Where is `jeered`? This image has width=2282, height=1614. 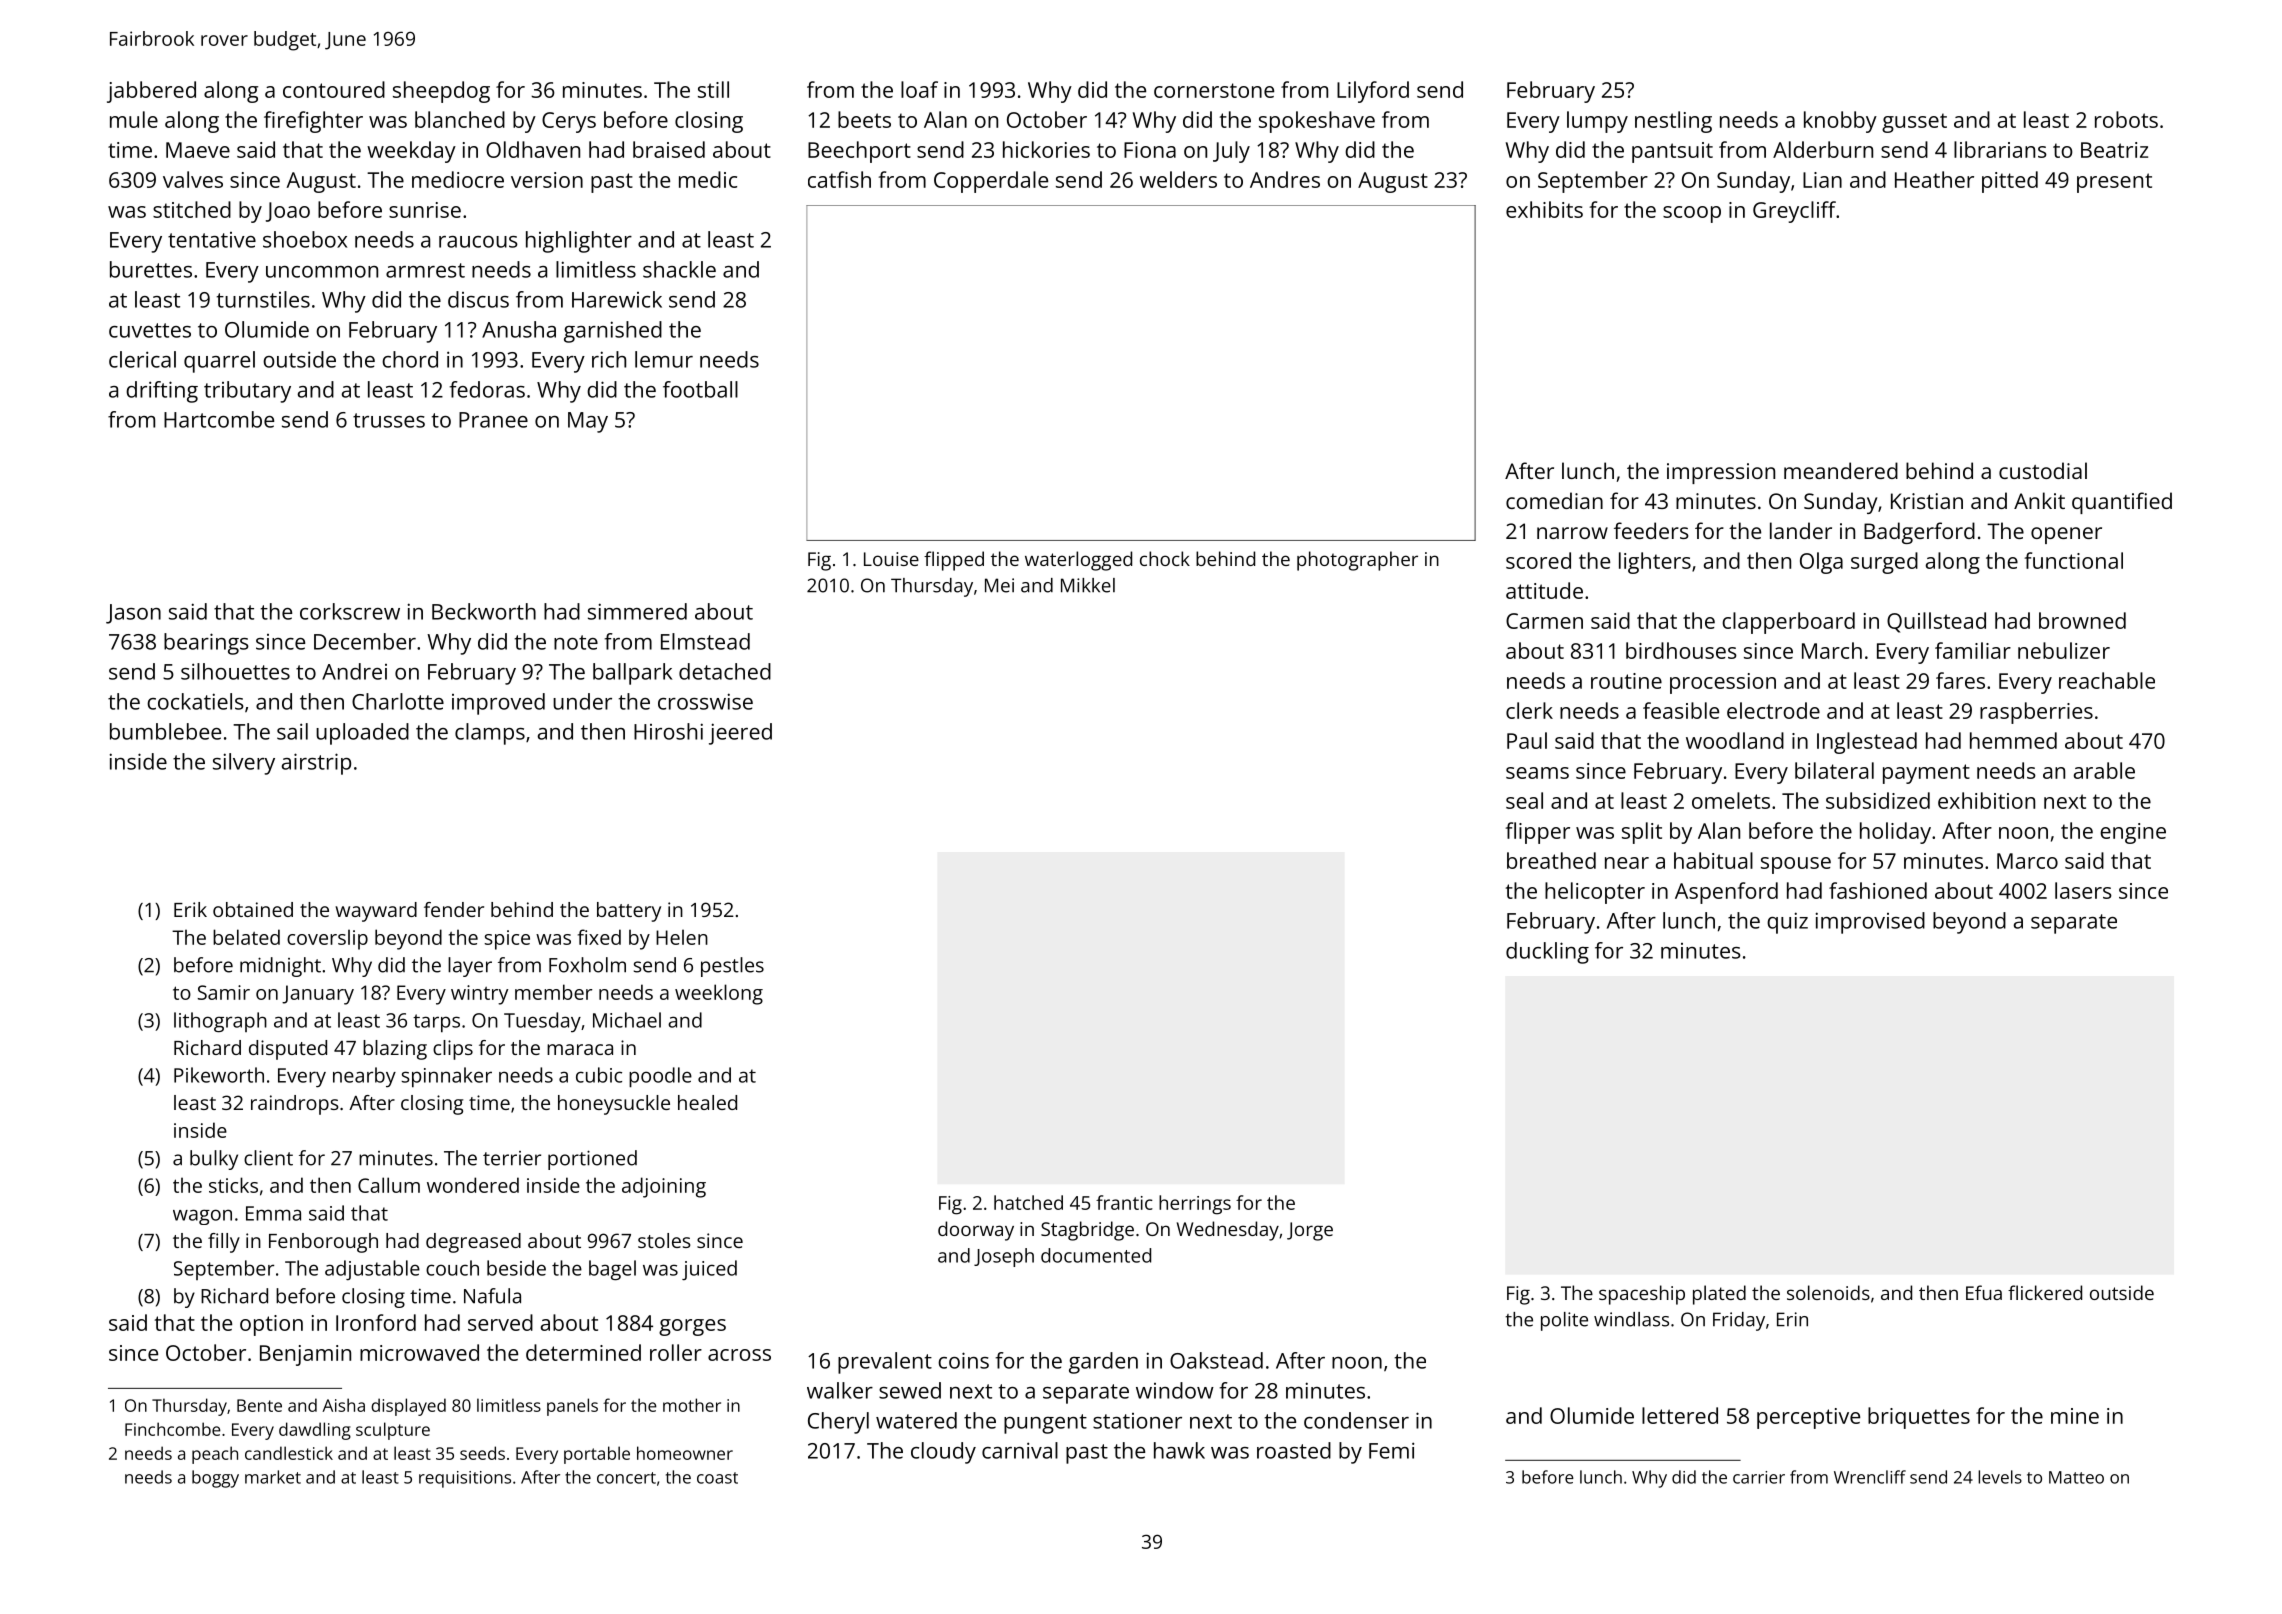
jeered is located at coordinates (740, 734).
